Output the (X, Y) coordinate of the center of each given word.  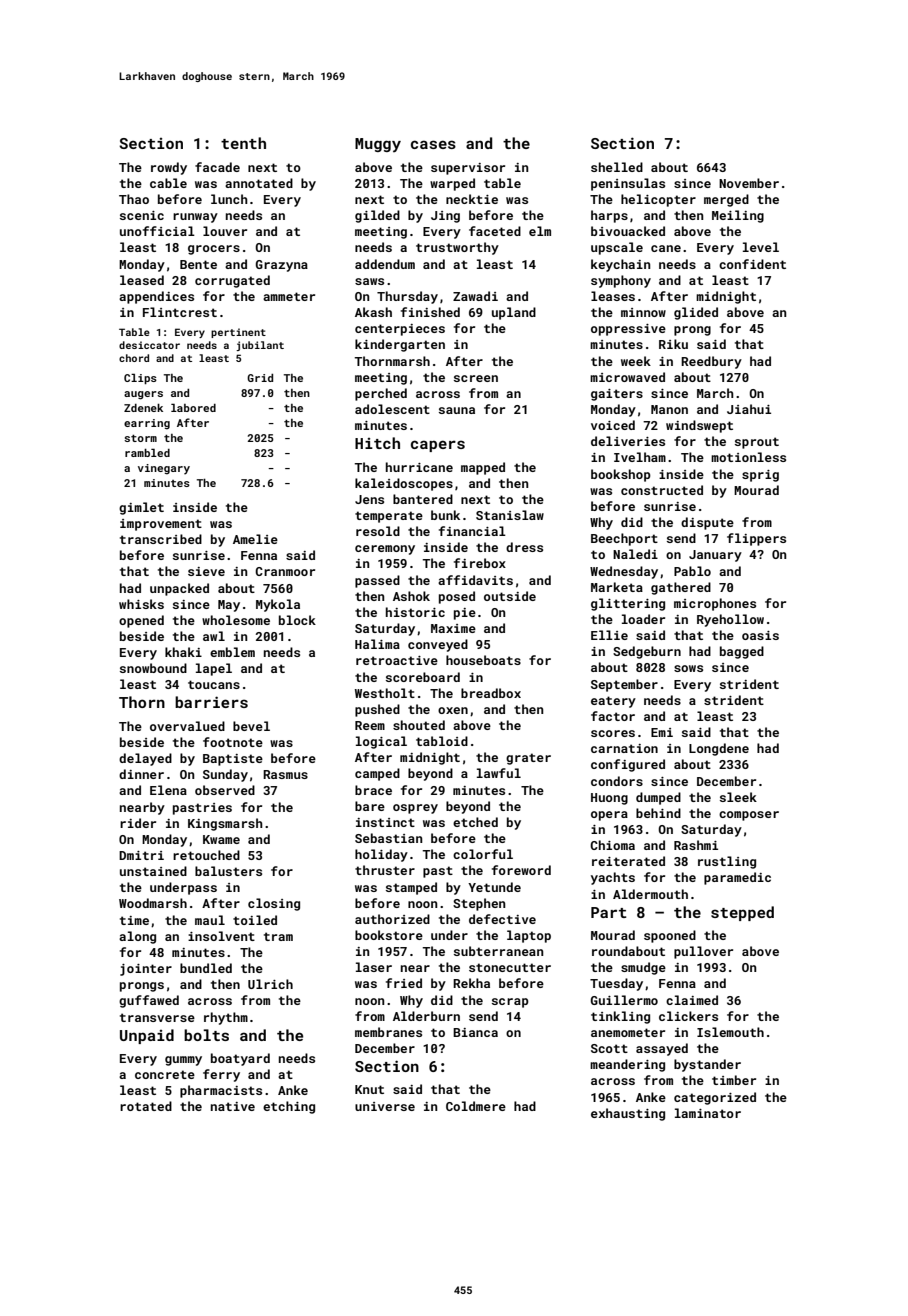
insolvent (221, 936)
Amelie (255, 539)
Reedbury (711, 362)
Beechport (624, 539)
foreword (521, 870)
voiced (613, 425)
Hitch (377, 443)
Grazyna (282, 266)
